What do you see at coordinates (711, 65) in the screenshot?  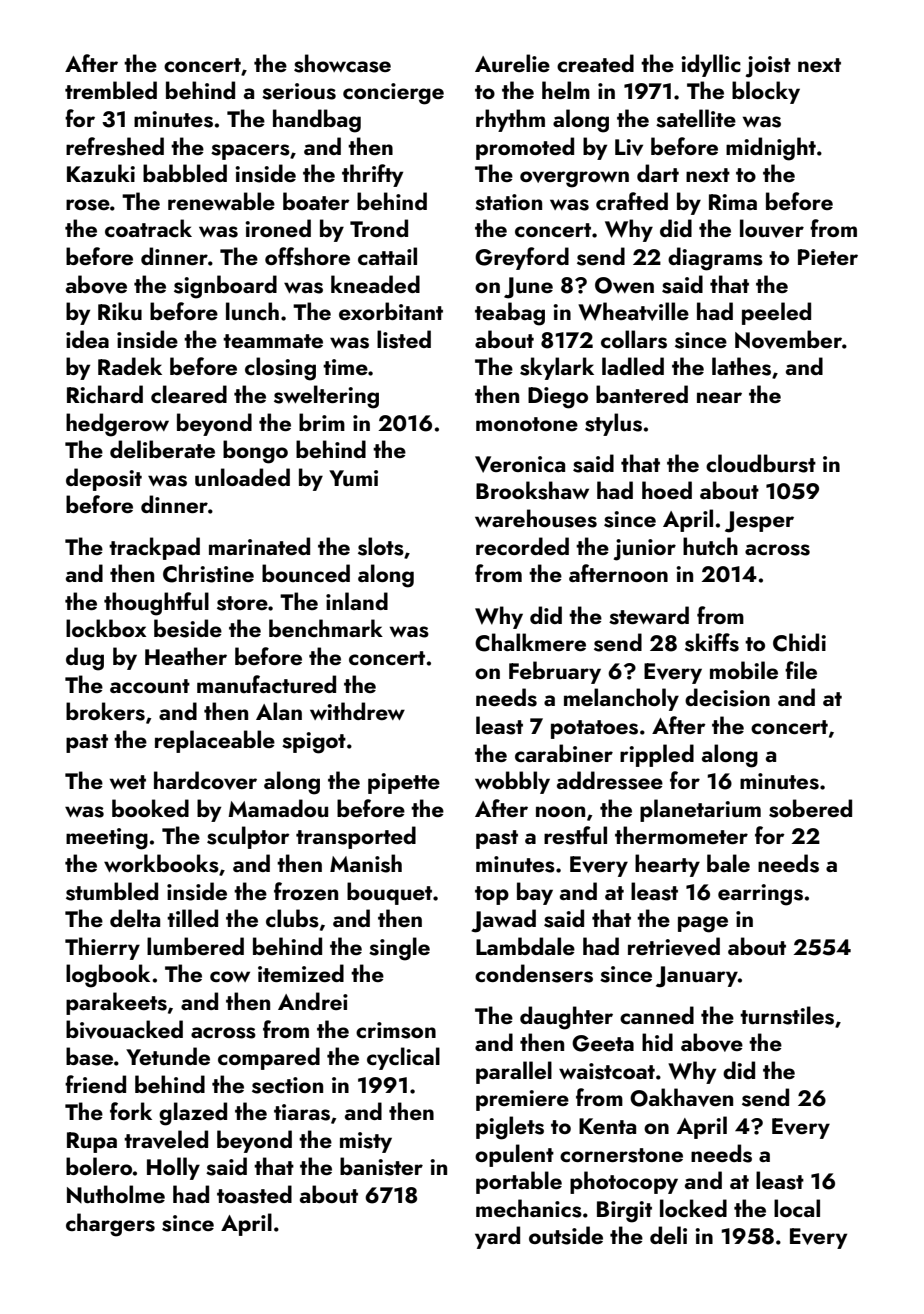 I see `idyllic` at bounding box center [711, 65].
